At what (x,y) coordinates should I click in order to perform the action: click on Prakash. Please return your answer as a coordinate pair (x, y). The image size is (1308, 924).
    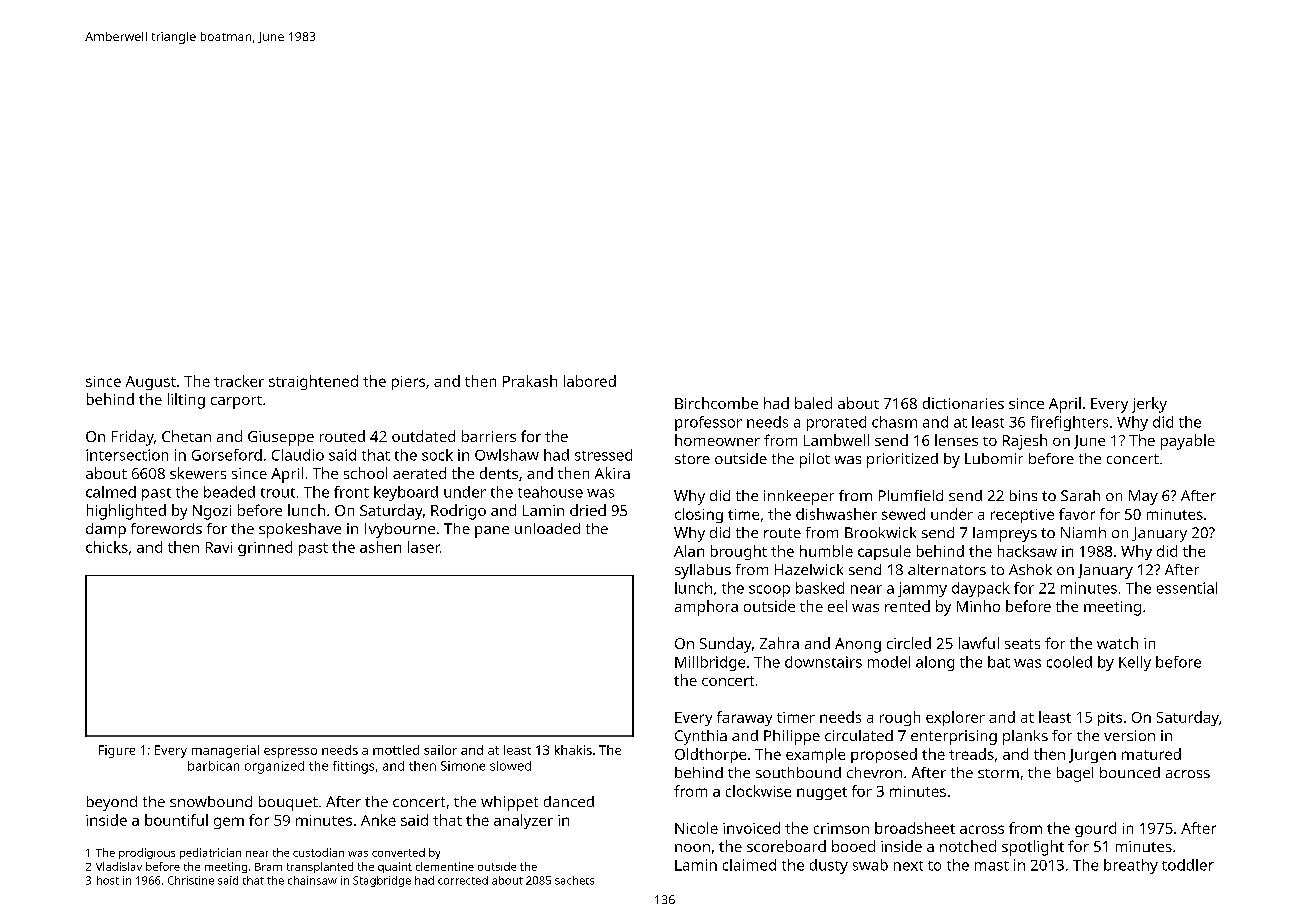
    Looking at the image, I should click on (530, 381).
